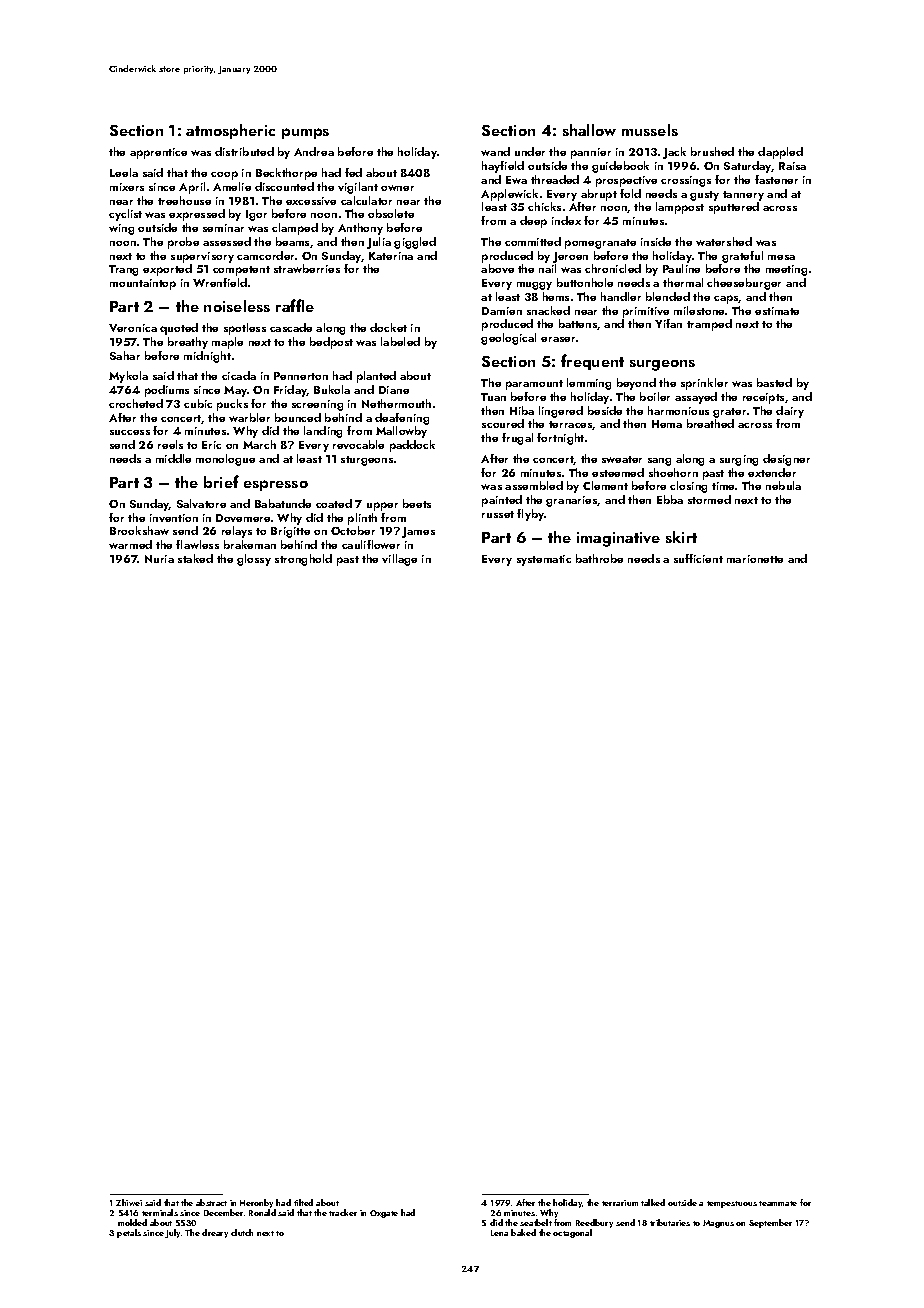 The height and width of the document is (1308, 924). I want to click on Igor, so click(256, 215).
